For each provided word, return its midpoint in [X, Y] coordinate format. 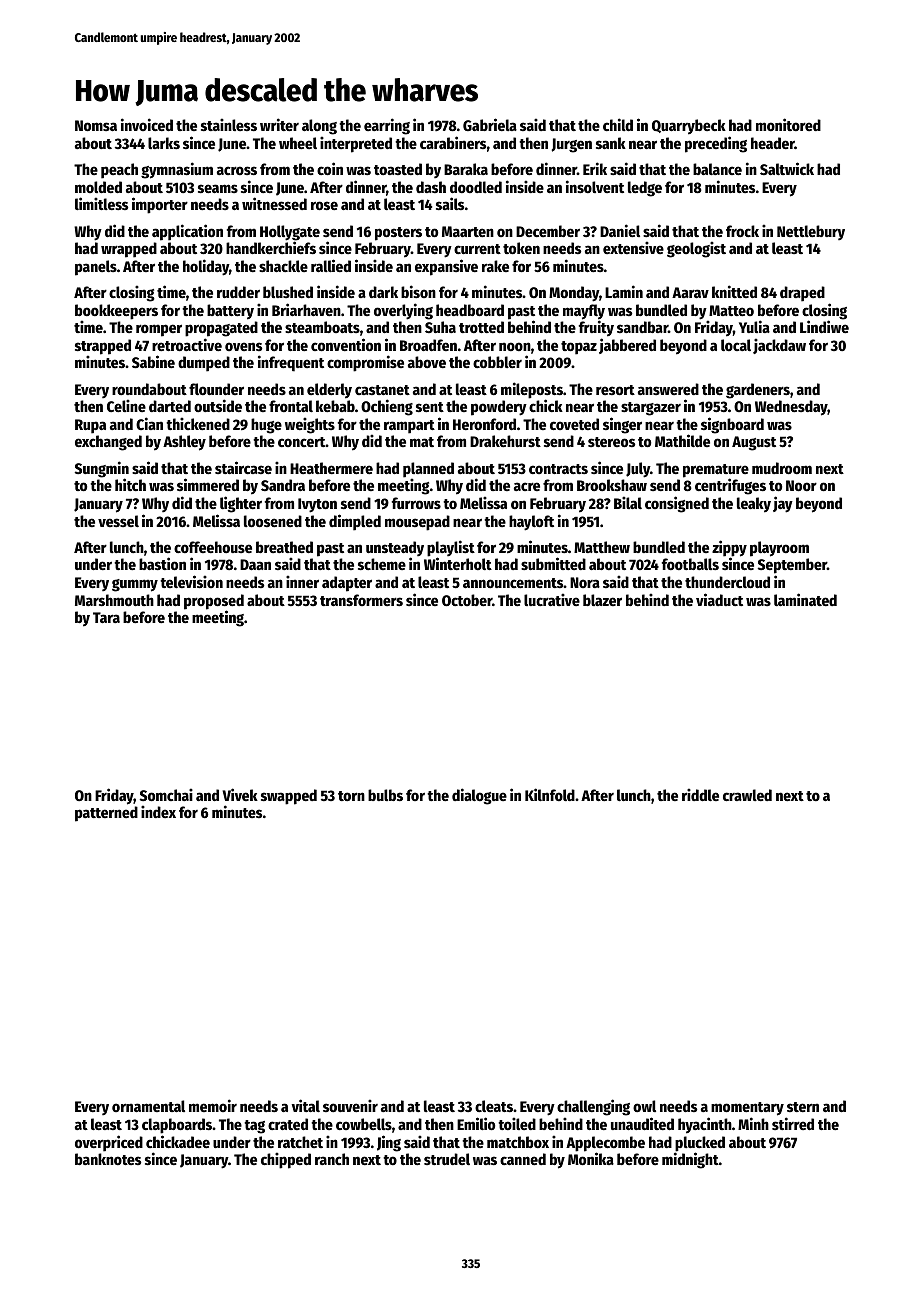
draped [802, 294]
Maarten [468, 231]
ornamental [148, 1106]
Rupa [90, 426]
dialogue [479, 796]
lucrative [552, 599]
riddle [700, 794]
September [792, 566]
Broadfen [428, 345]
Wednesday [791, 408]
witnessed [274, 203]
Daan [255, 564]
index [158, 811]
